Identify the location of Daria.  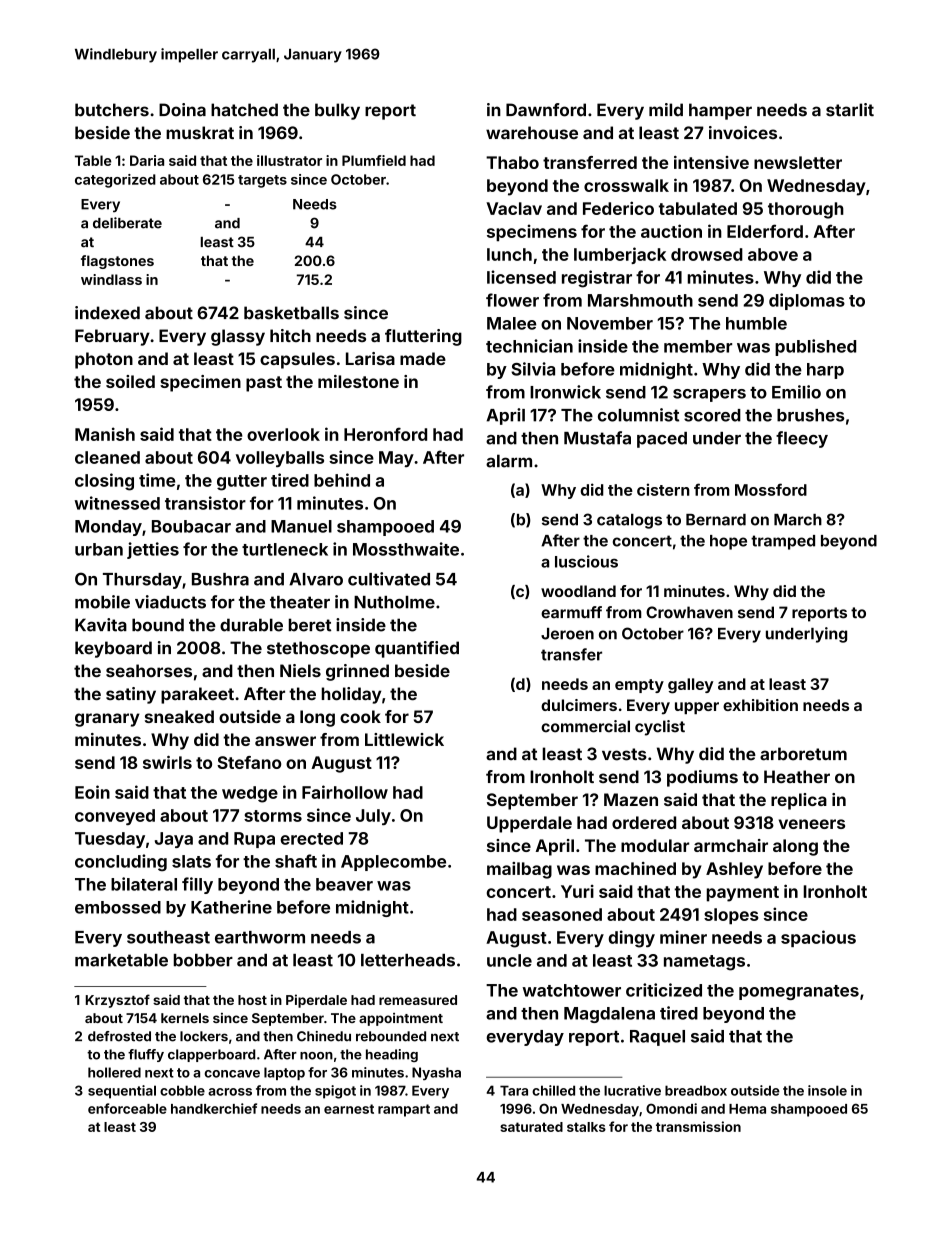
(147, 160).
